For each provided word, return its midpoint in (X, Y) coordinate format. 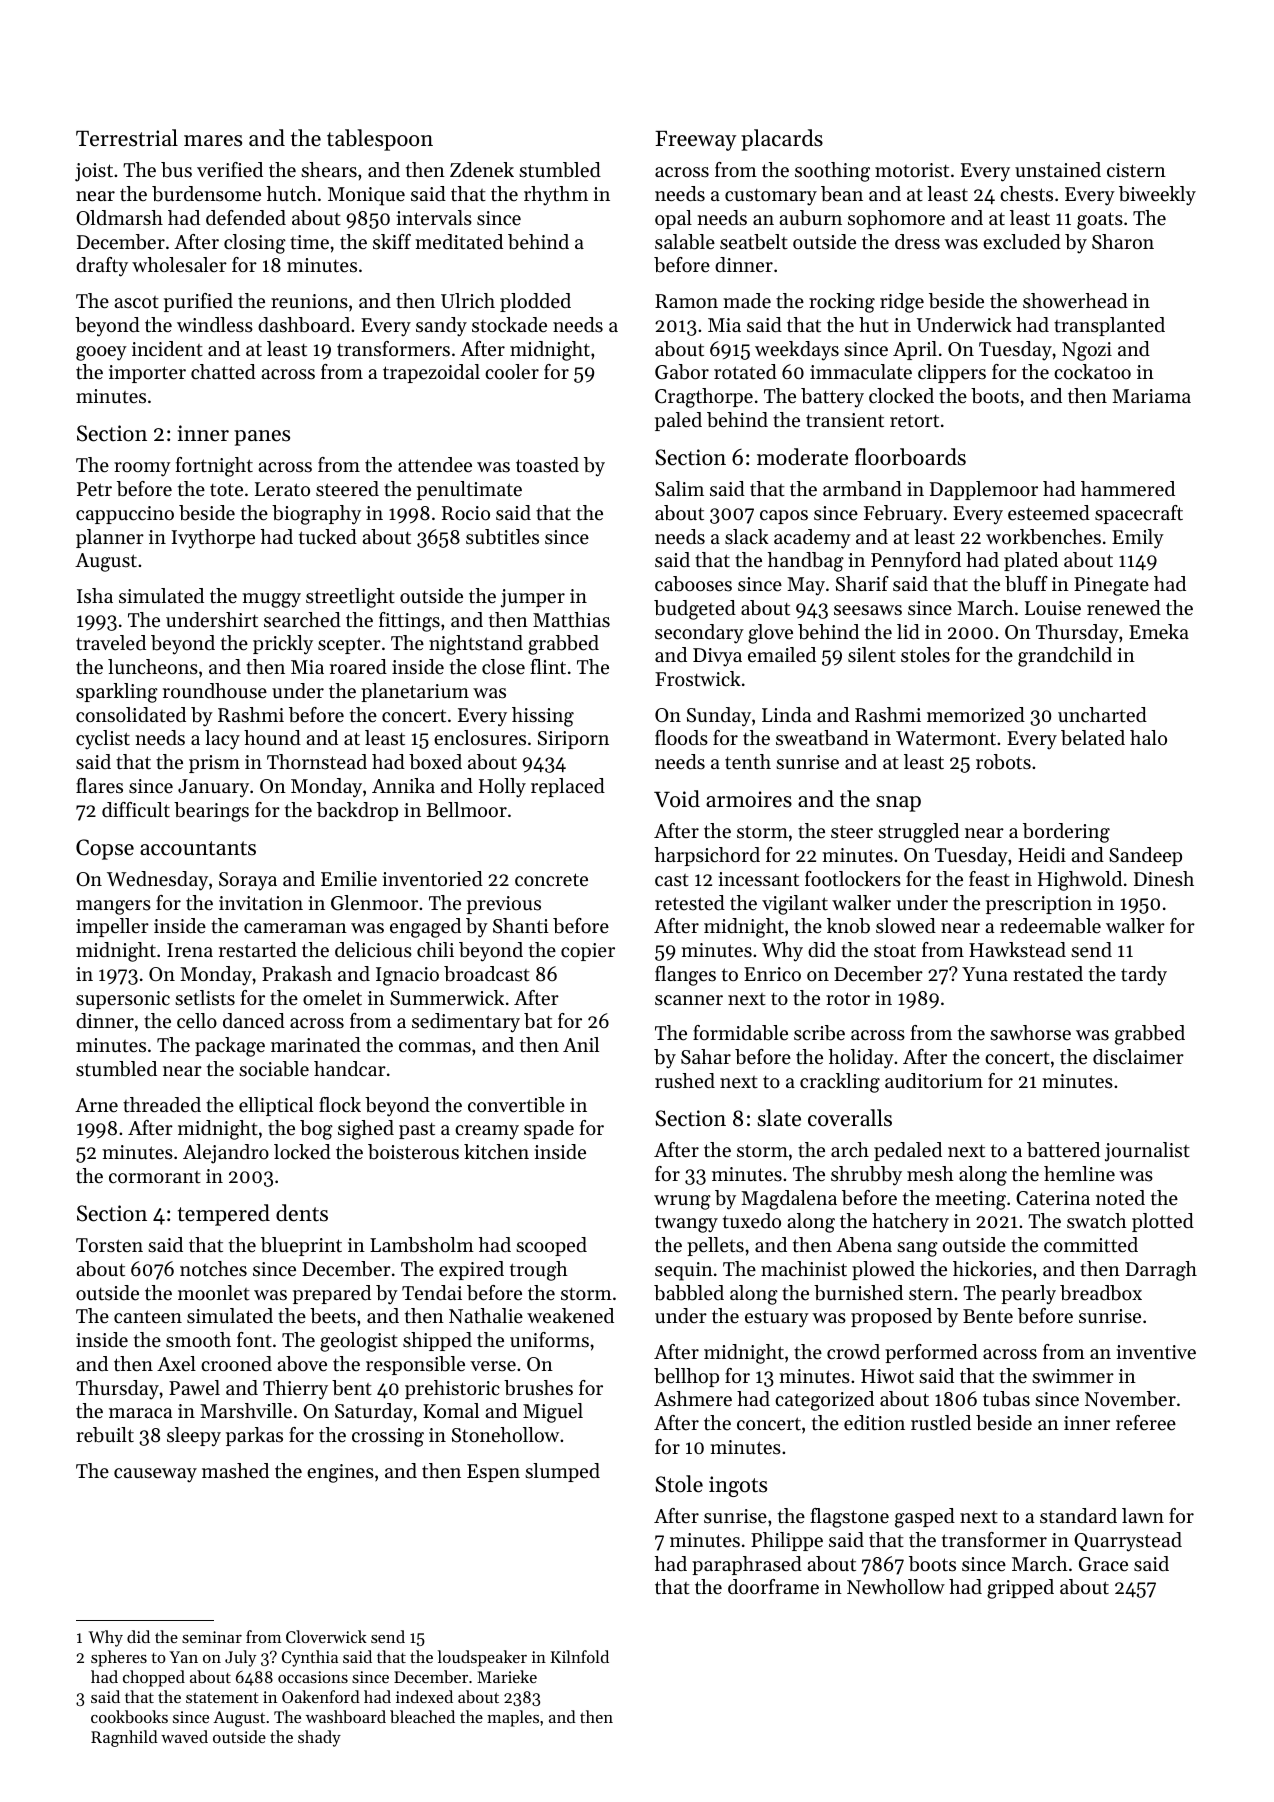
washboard (346, 1716)
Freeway (695, 141)
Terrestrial (127, 138)
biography (316, 515)
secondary (699, 634)
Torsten (109, 1245)
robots (1003, 762)
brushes (538, 1388)
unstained (1058, 170)
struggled (918, 833)
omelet (332, 998)
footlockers (853, 879)
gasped (925, 1518)
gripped (1020, 1589)
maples (513, 1718)
